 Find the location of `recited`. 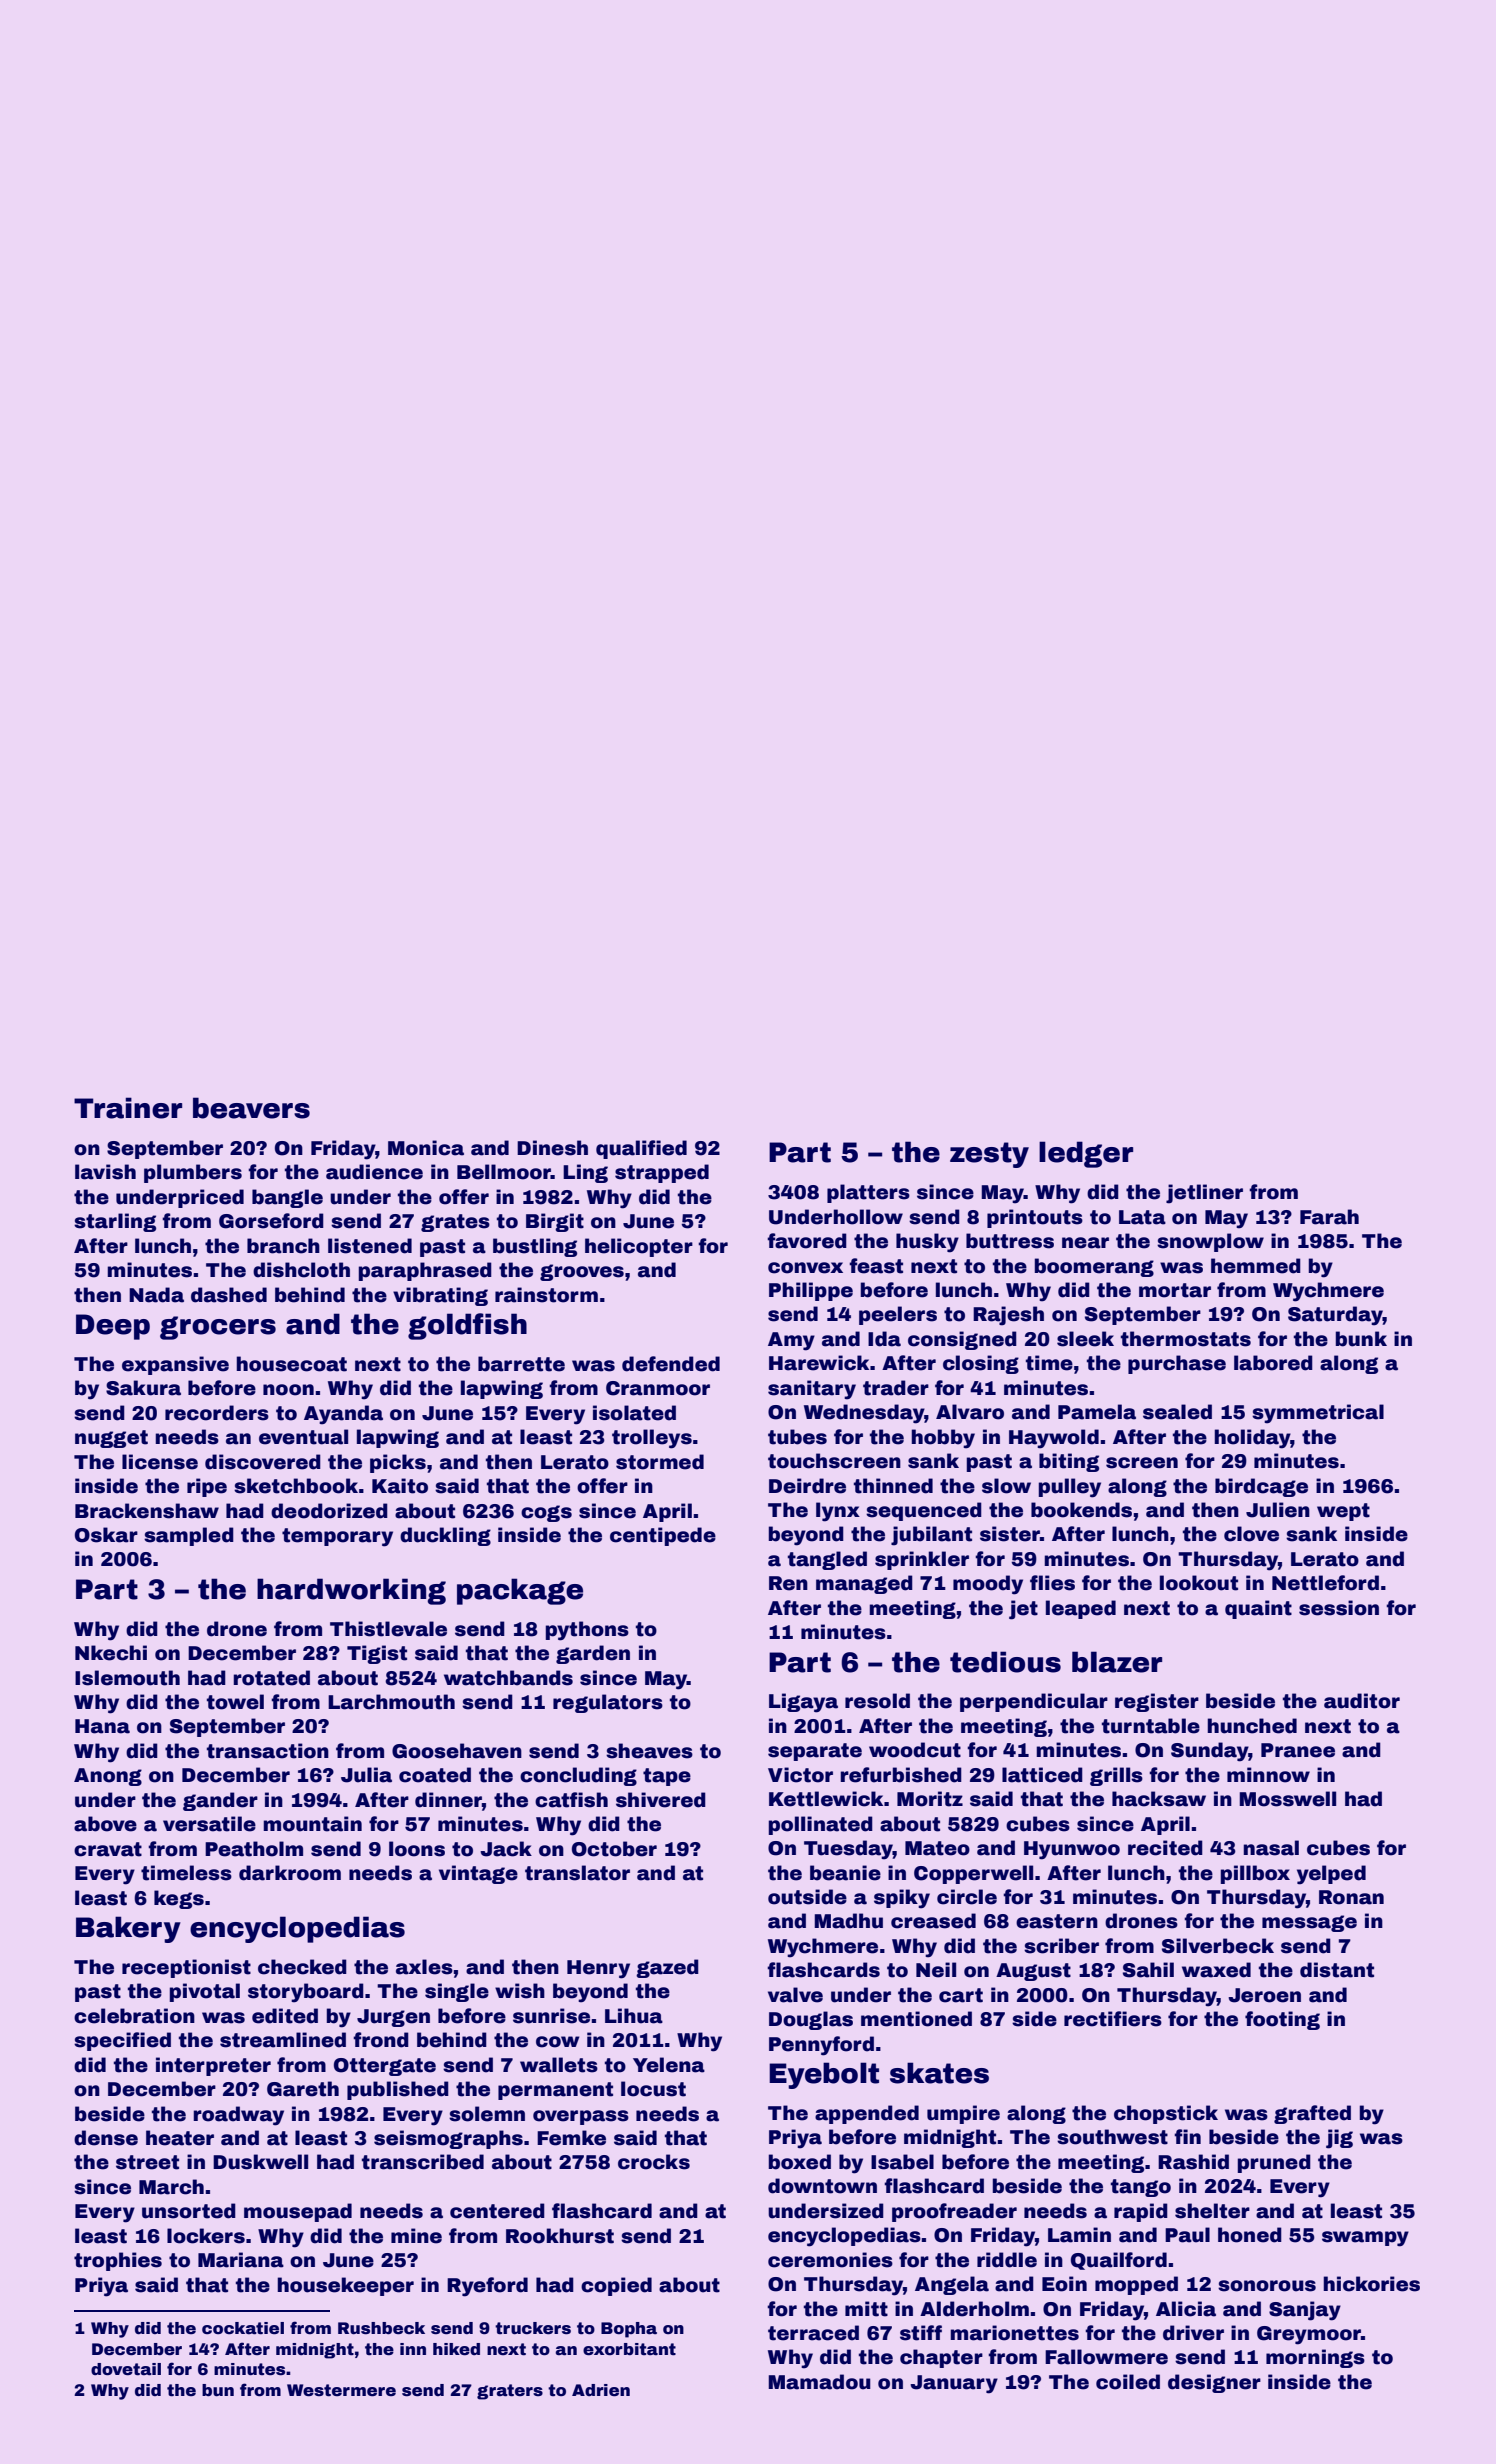

recited is located at coordinates (1165, 1848).
